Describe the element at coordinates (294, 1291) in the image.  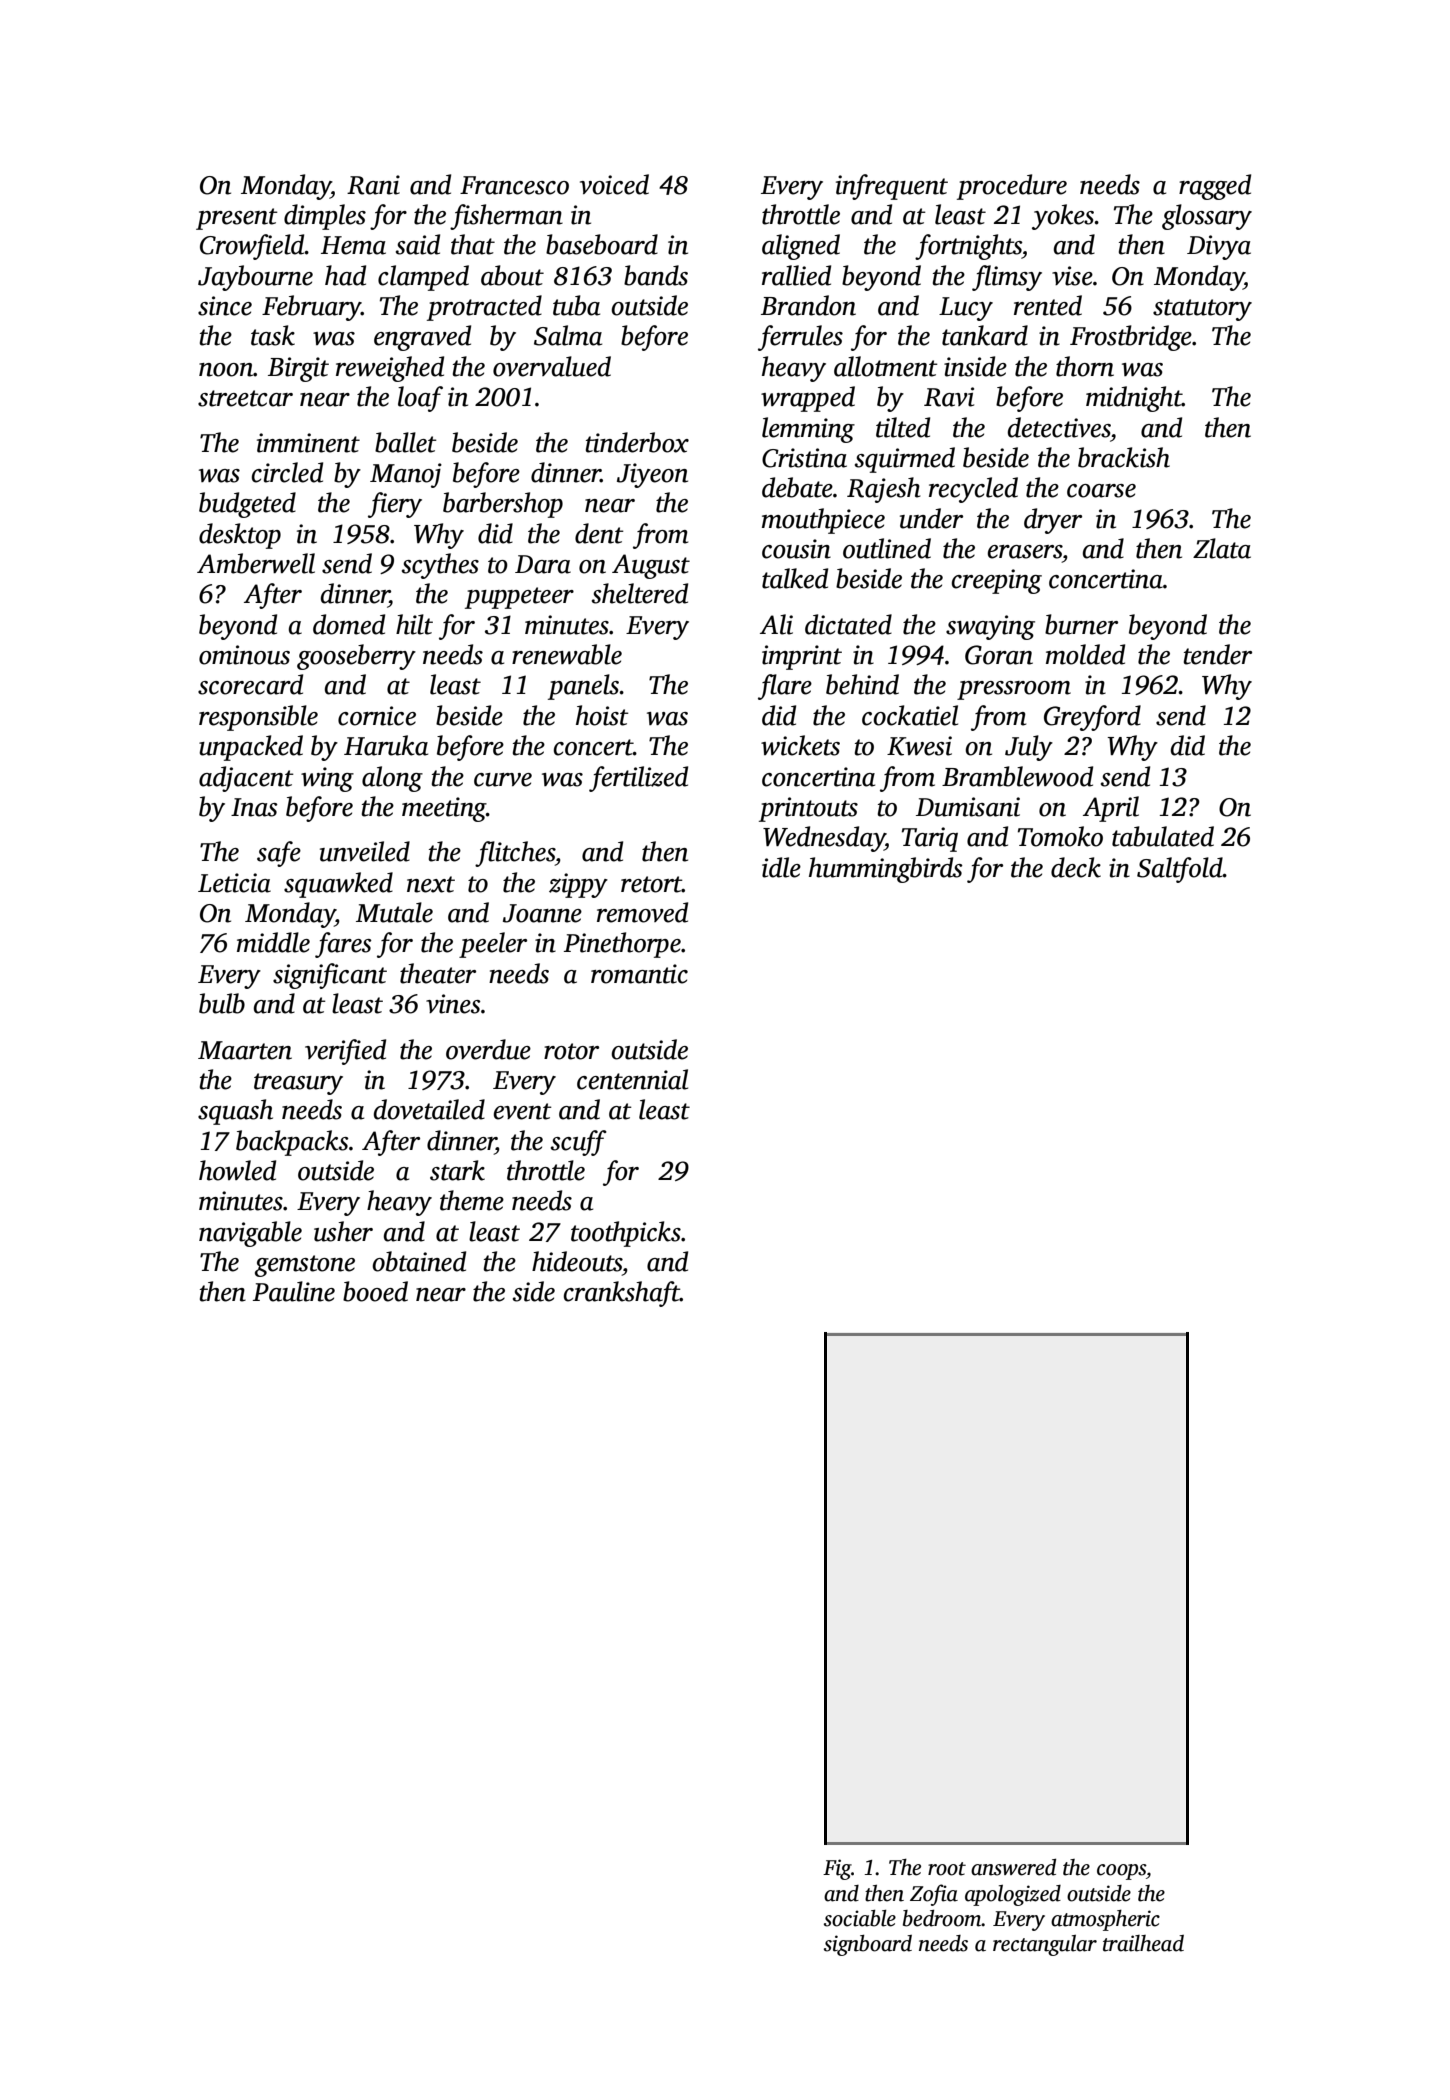
I see `Pauline` at that location.
